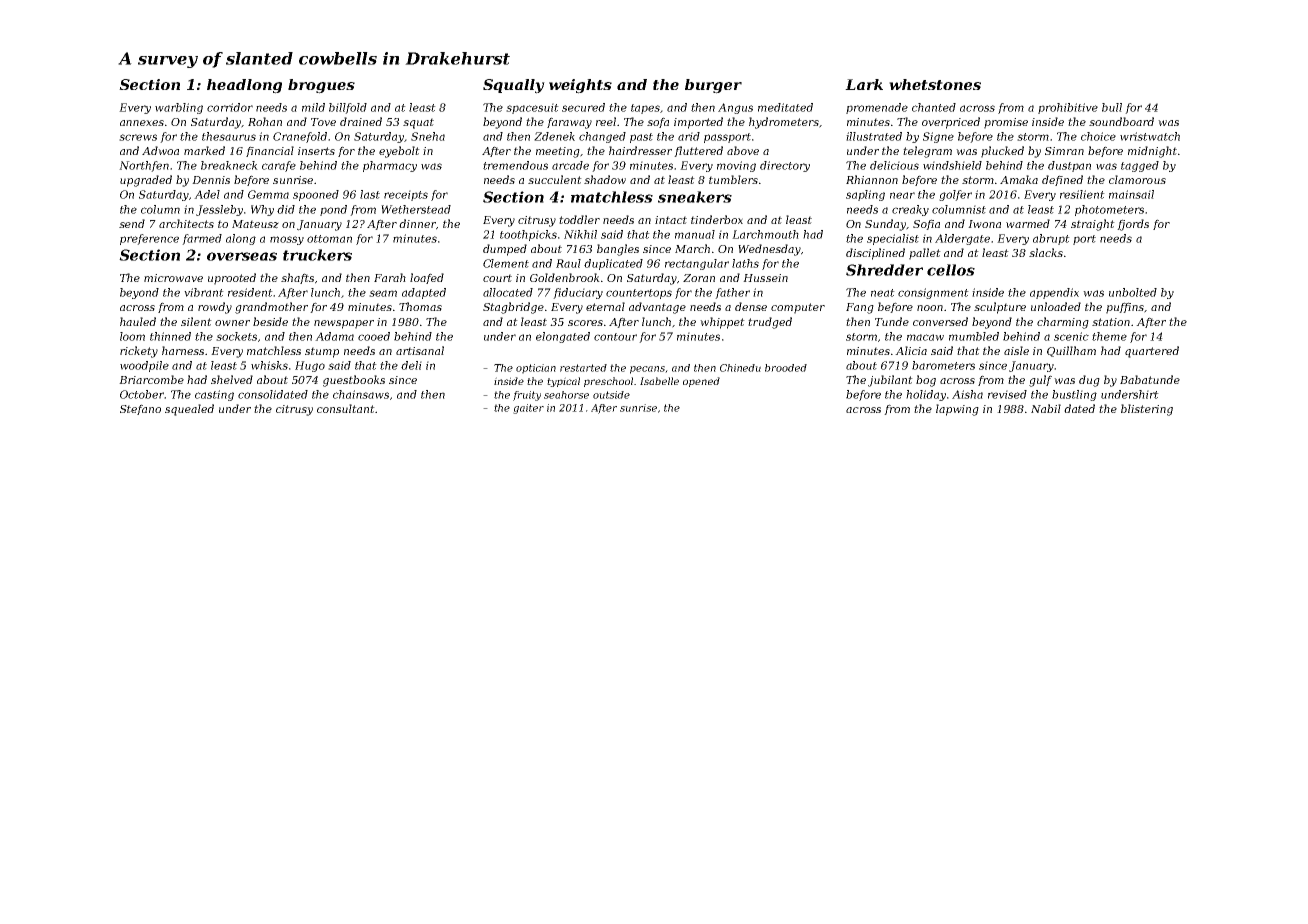 This screenshot has width=1308, height=924. I want to click on burger, so click(713, 86).
